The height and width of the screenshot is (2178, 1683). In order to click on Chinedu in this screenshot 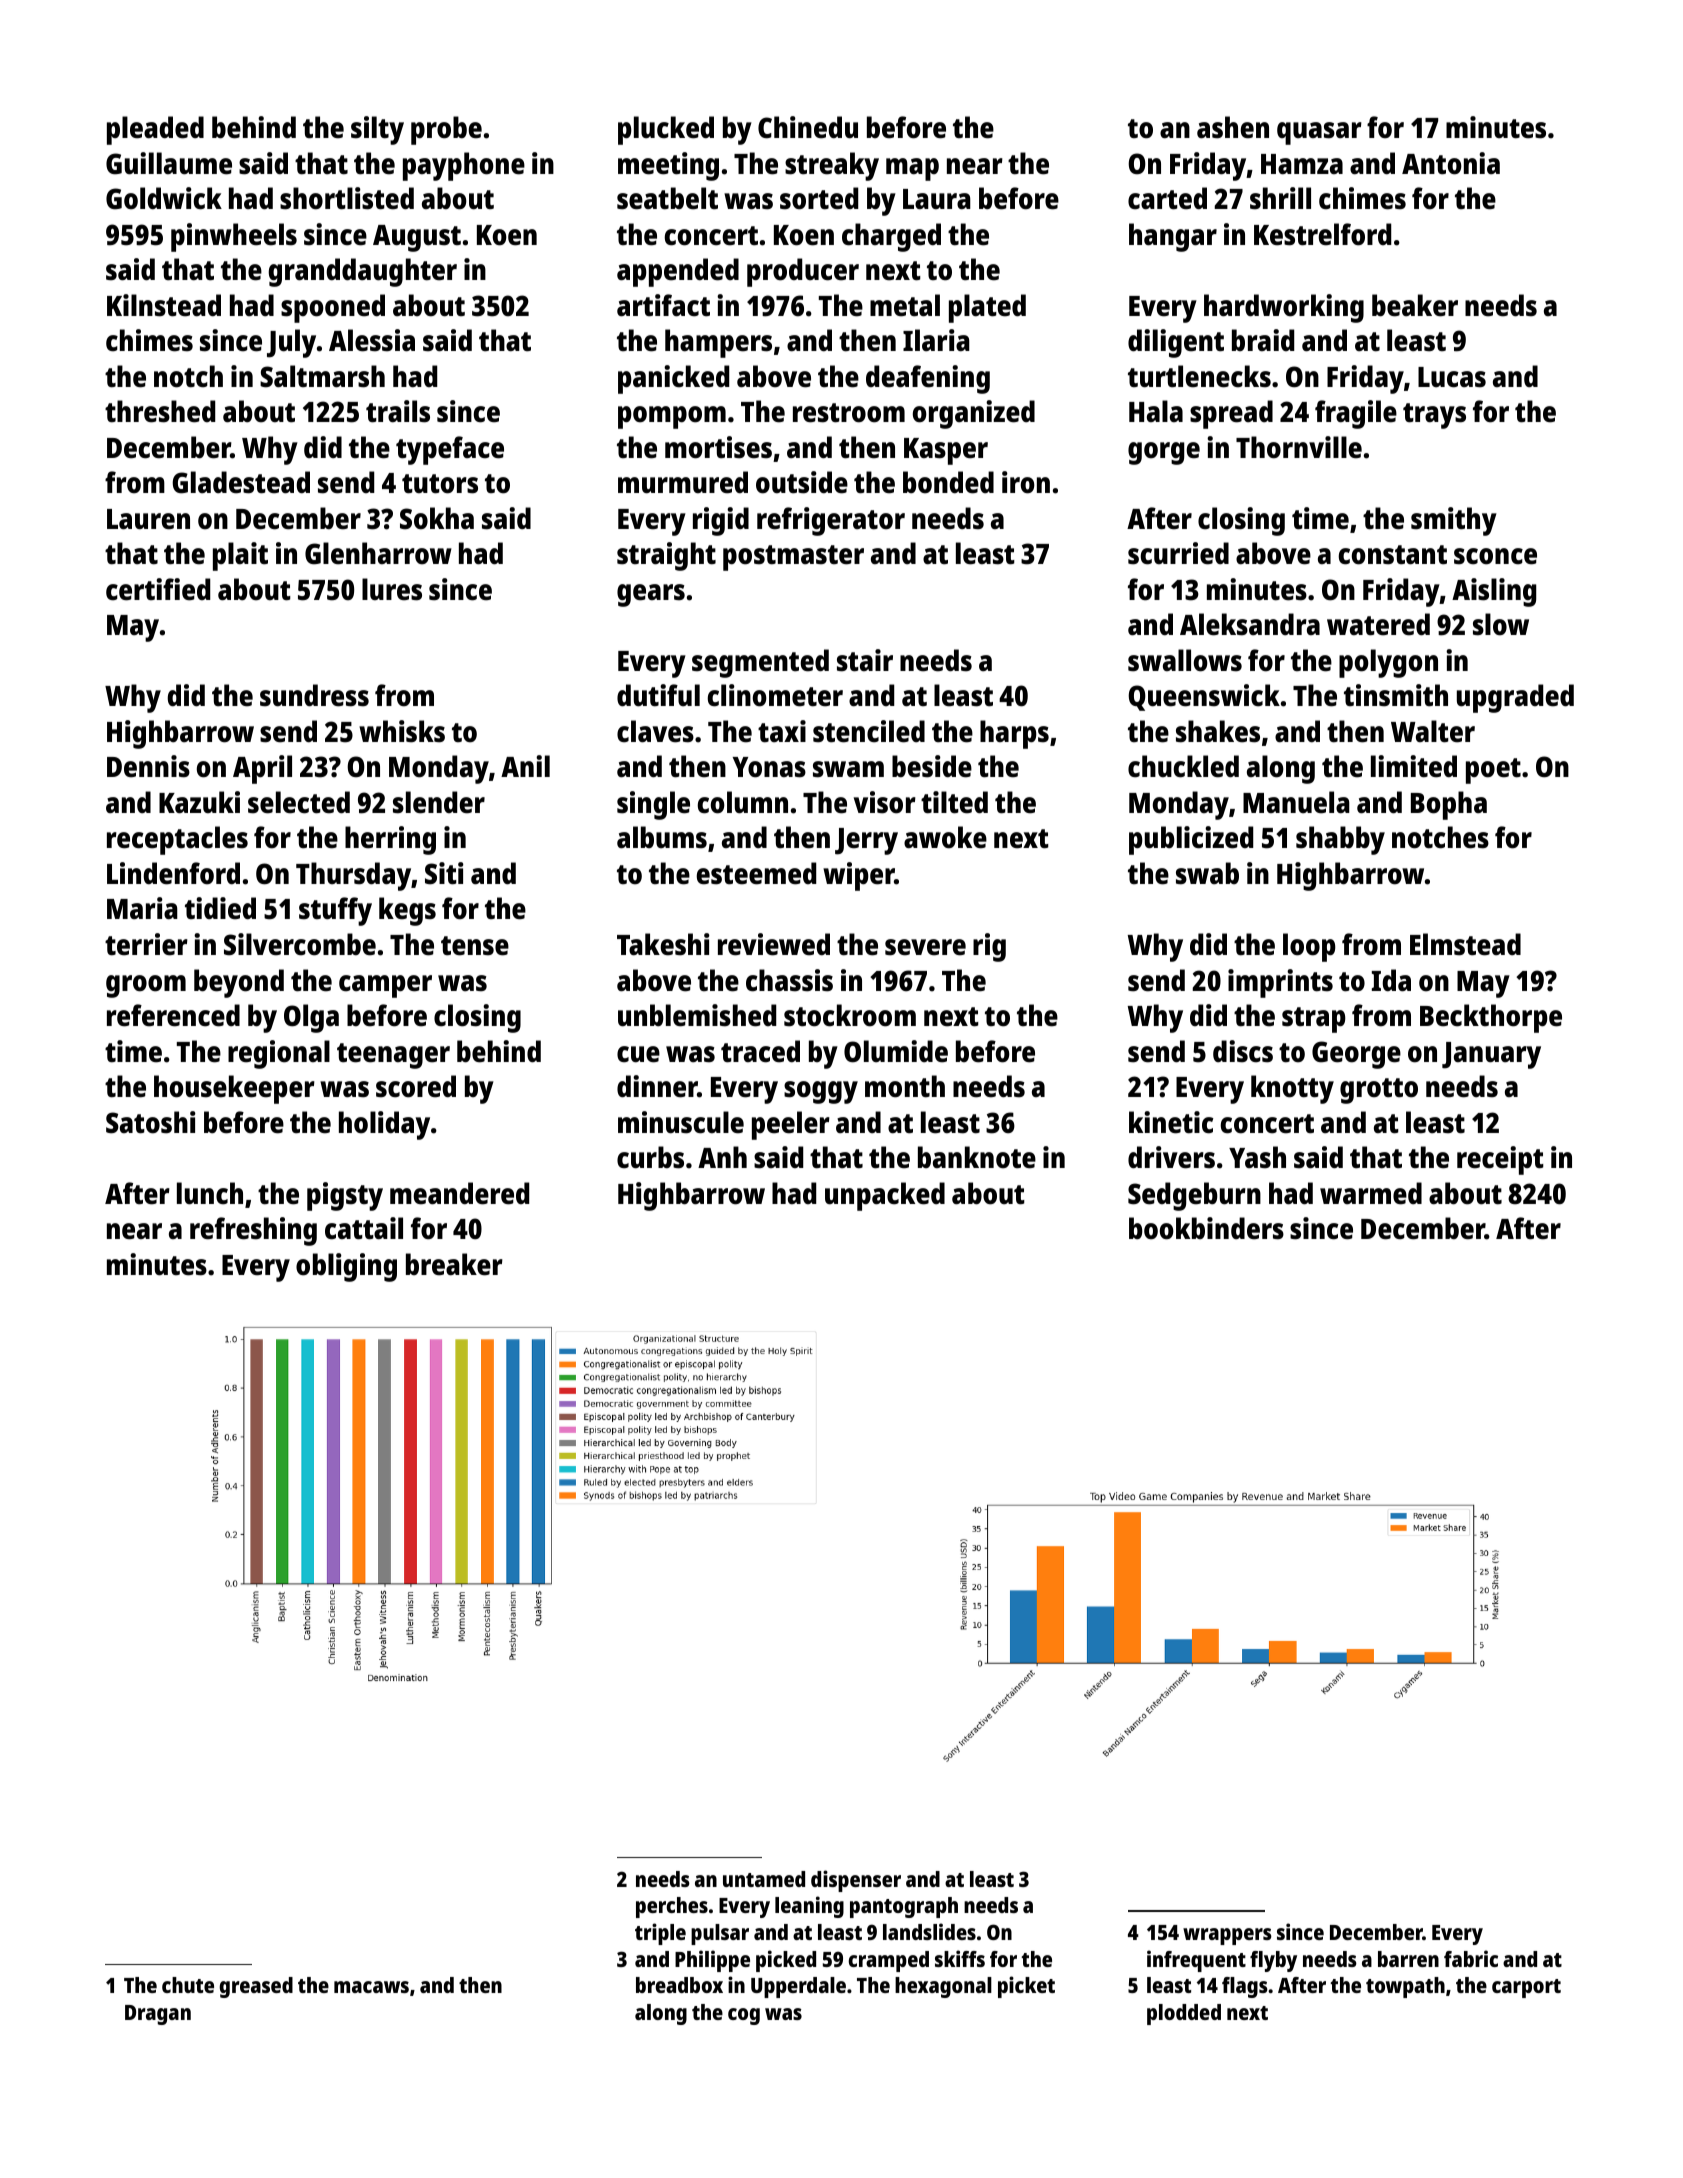, I will do `click(808, 127)`.
